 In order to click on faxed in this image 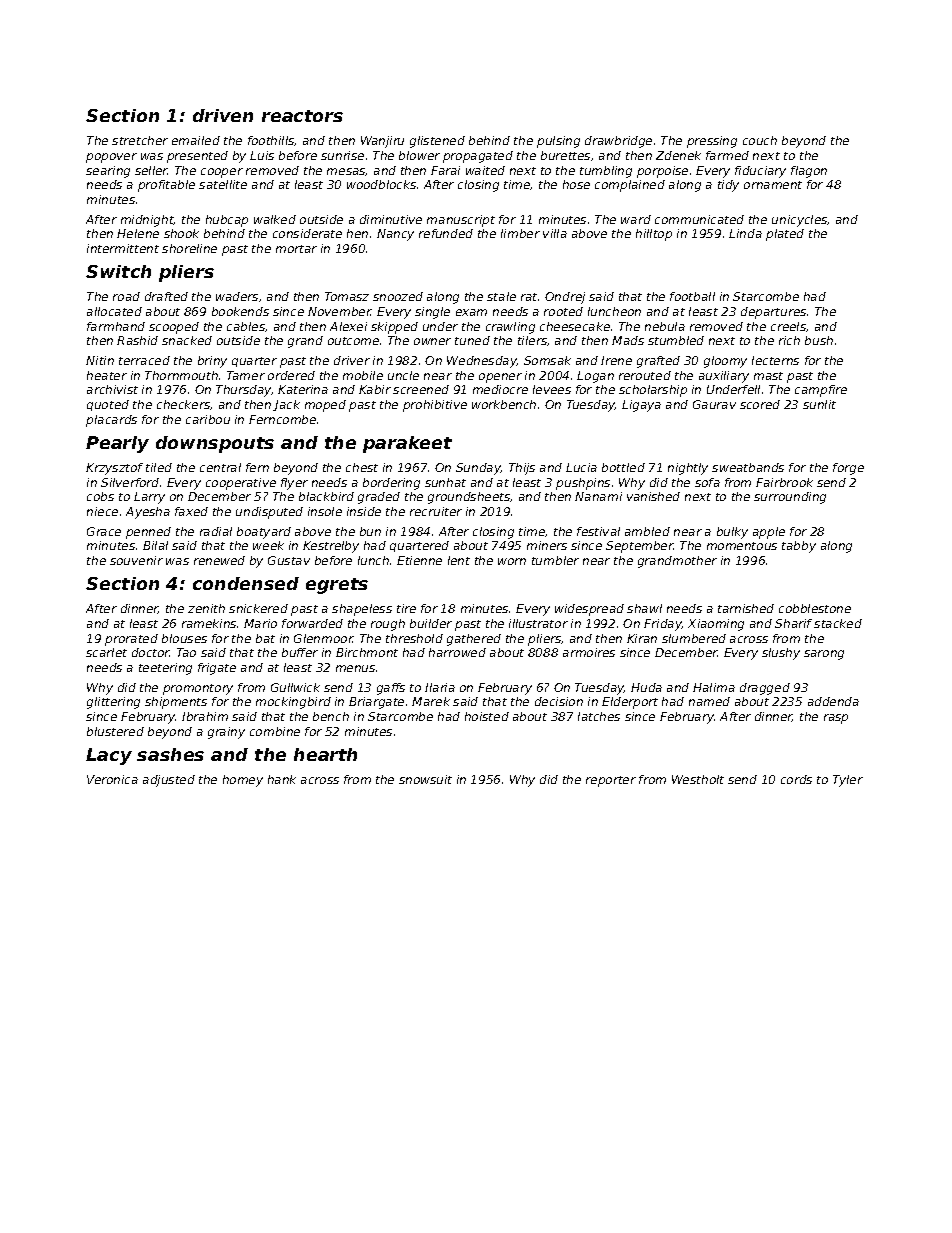, I will do `click(191, 511)`.
